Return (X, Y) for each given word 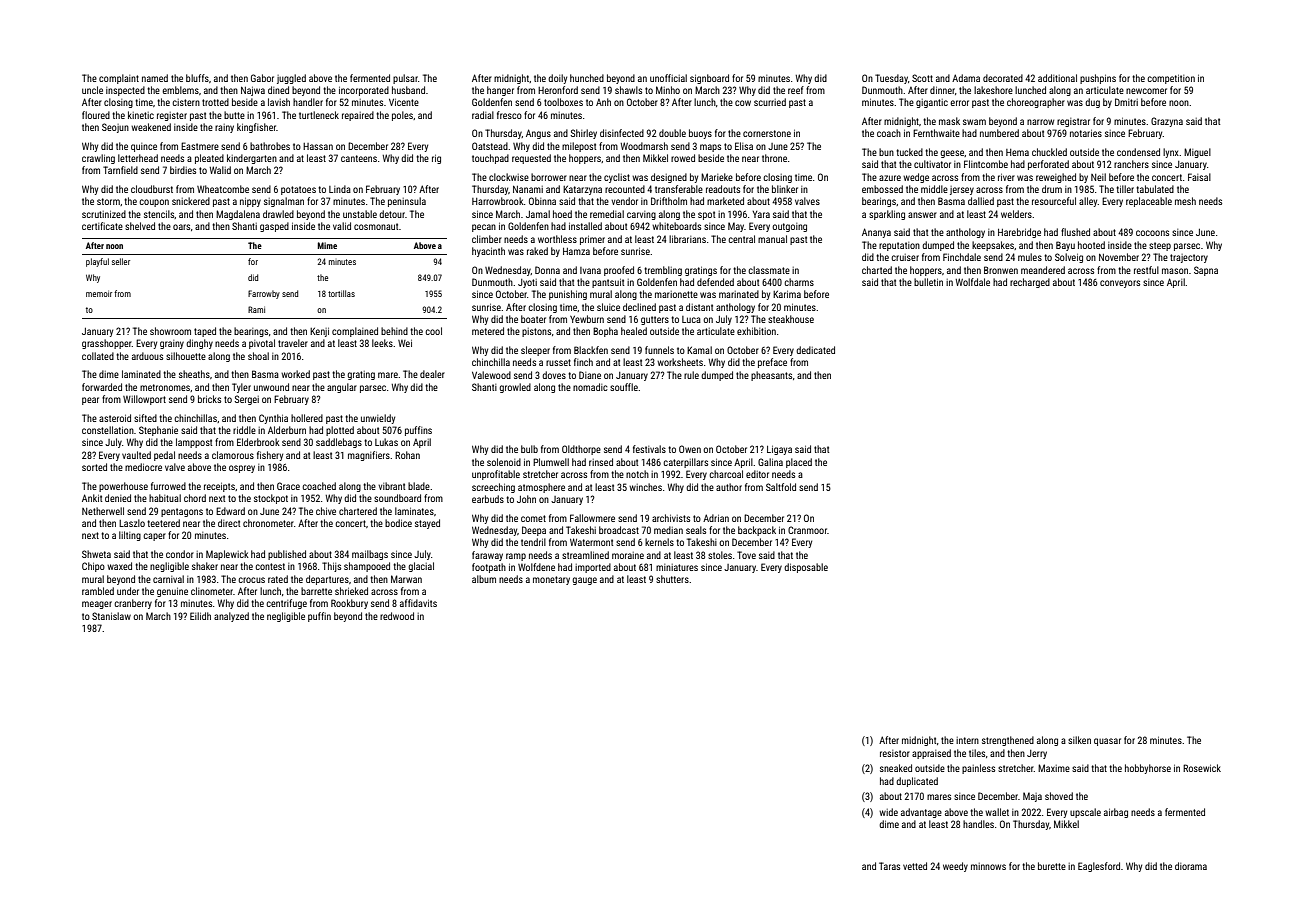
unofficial (668, 78)
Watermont (591, 542)
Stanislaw (111, 616)
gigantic (932, 103)
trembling (663, 271)
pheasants (771, 376)
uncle (92, 90)
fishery (270, 456)
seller (121, 261)
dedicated (815, 350)
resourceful (1054, 201)
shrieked (351, 591)
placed (799, 463)
